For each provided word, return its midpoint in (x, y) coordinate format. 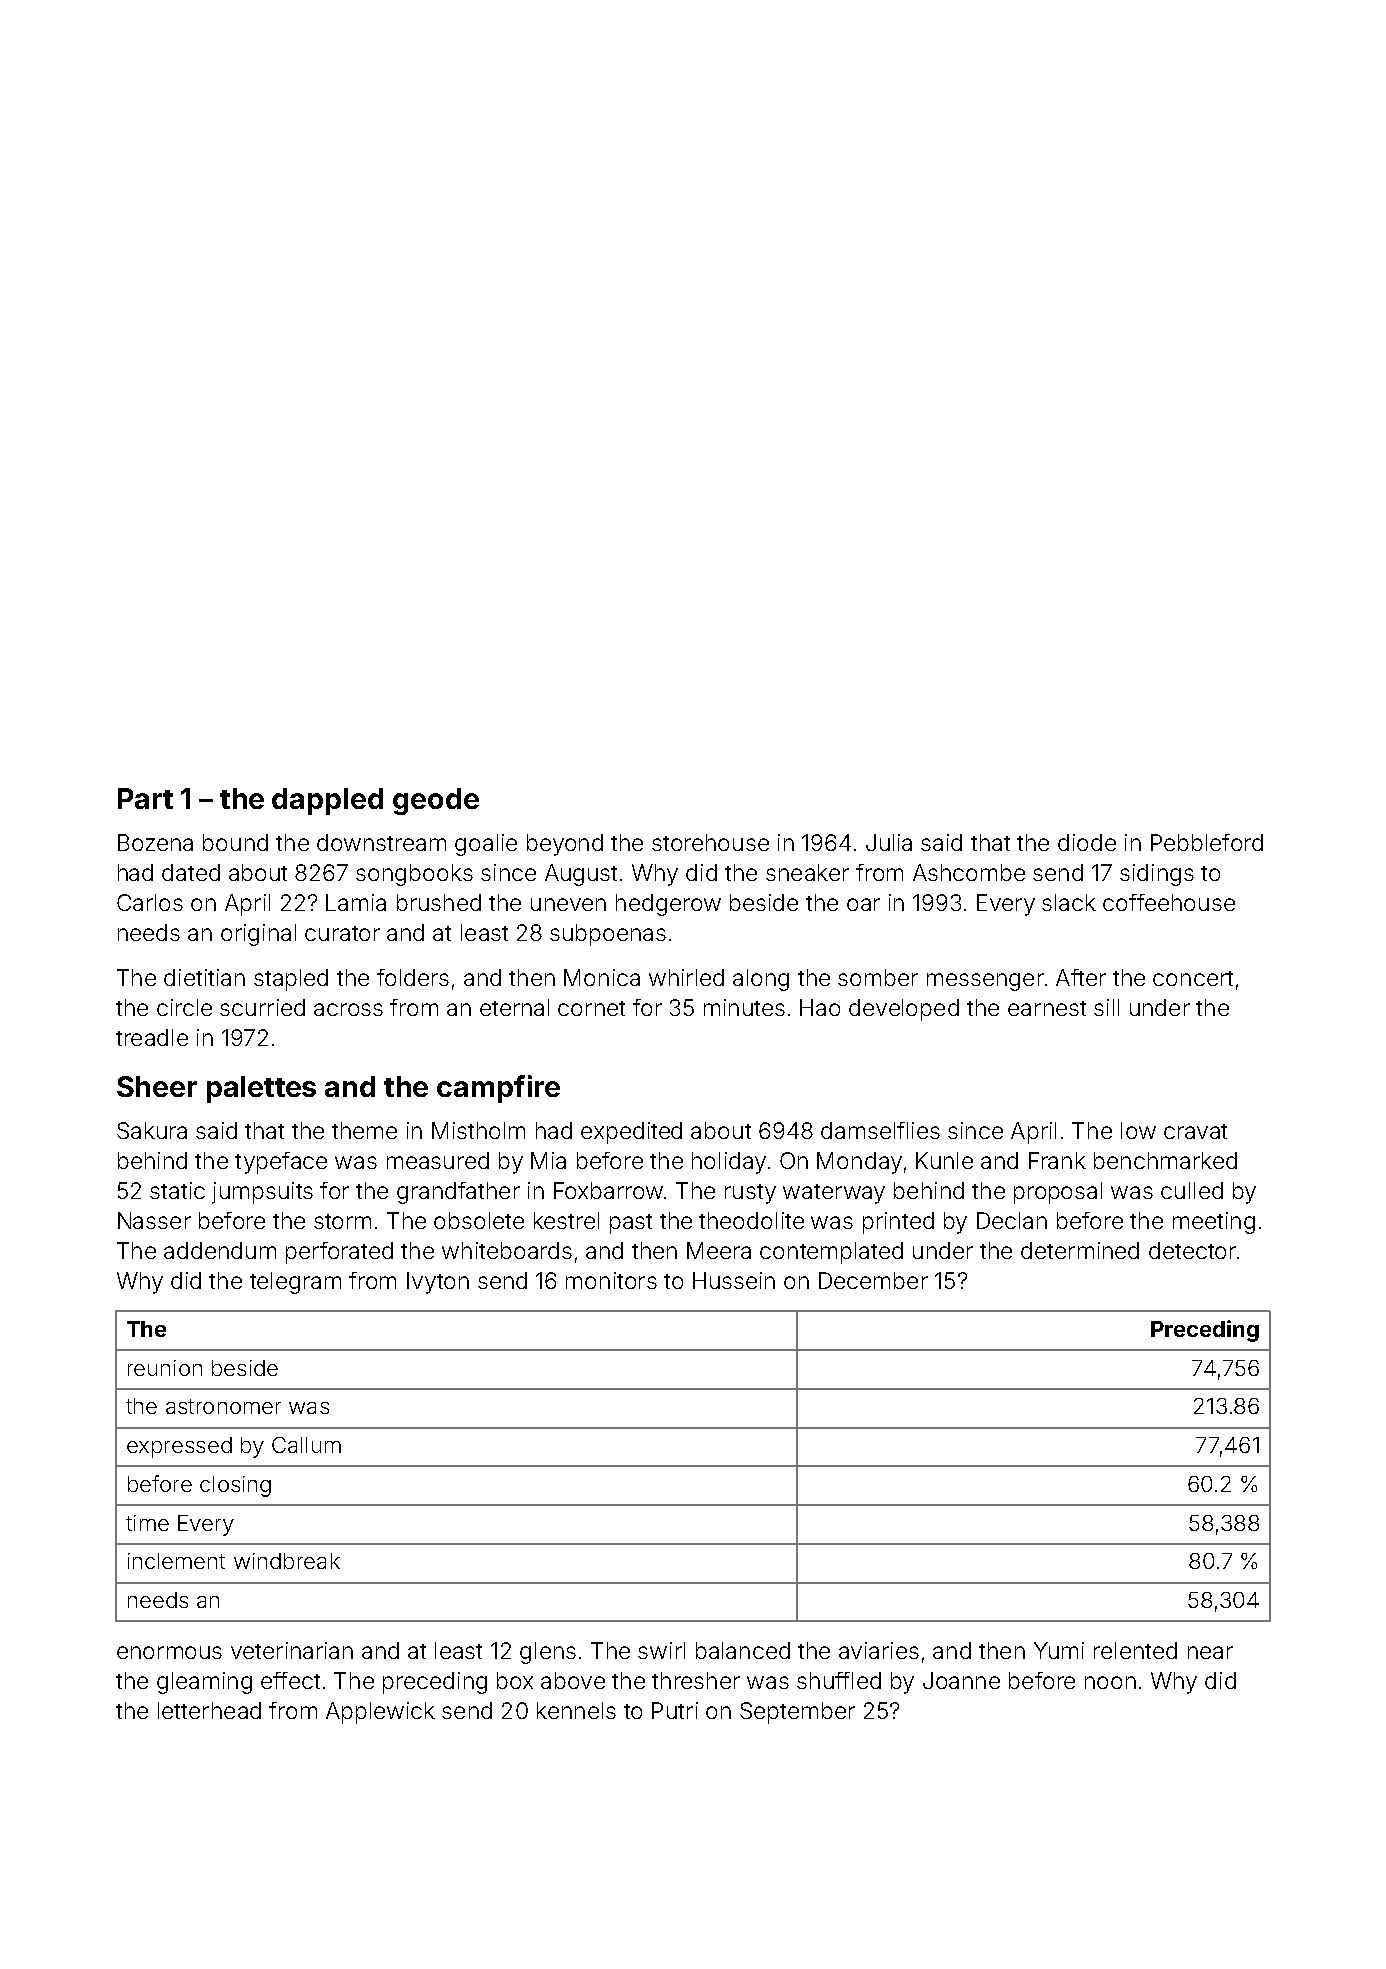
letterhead (209, 1710)
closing (235, 1486)
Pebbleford (1207, 842)
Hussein (734, 1280)
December (873, 1280)
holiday (729, 1163)
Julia (889, 842)
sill (1106, 1007)
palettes (261, 1089)
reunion (165, 1368)
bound (235, 842)
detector (1192, 1250)
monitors (611, 1280)
